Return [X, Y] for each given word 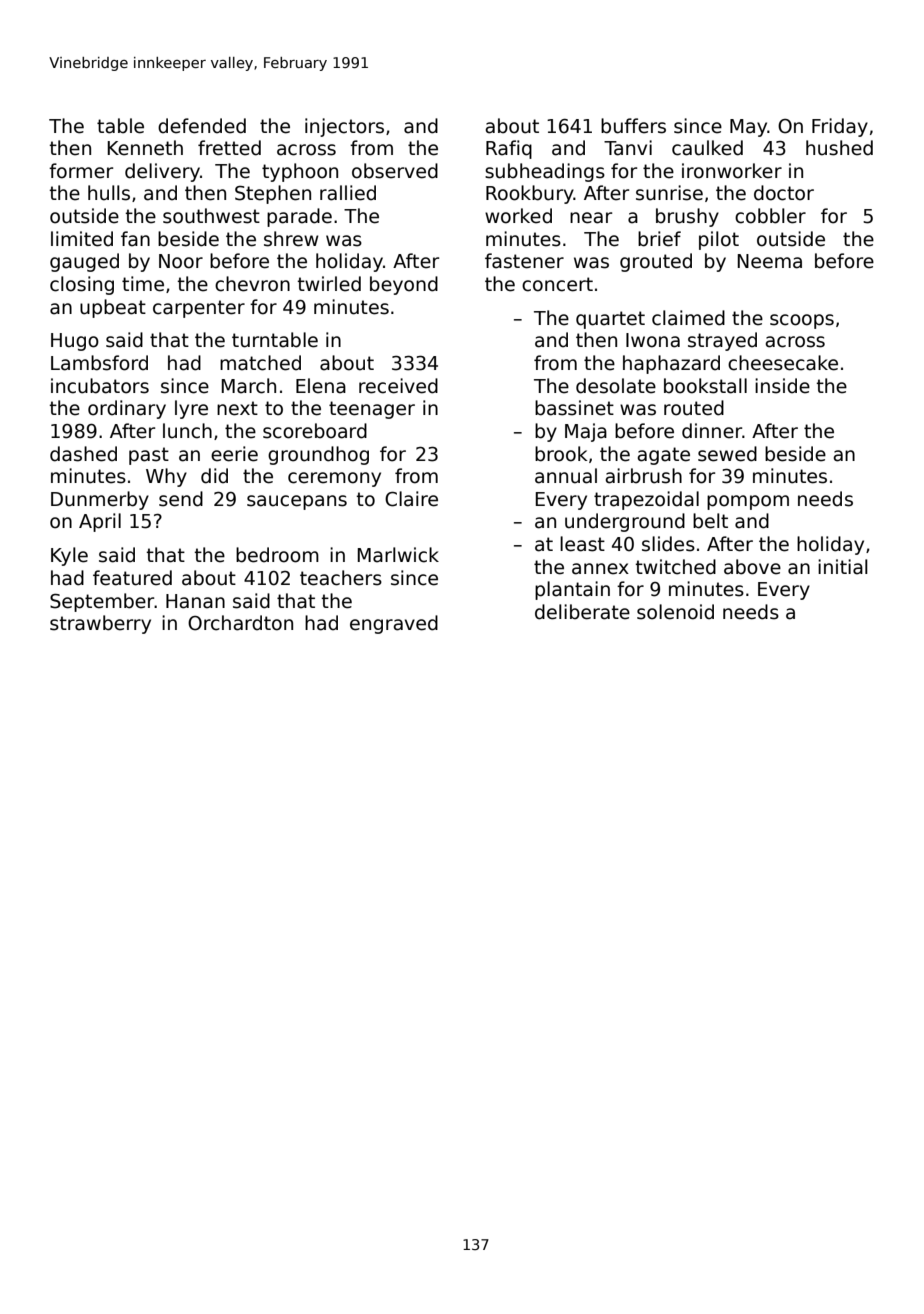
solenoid [675, 612]
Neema [770, 261]
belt [710, 521]
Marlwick [398, 555]
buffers [633, 126]
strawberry [100, 624]
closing [82, 285]
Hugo [75, 342]
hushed [839, 148]
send [181, 499]
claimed [688, 318]
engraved [394, 624]
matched [260, 363]
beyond [404, 285]
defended [202, 126]
